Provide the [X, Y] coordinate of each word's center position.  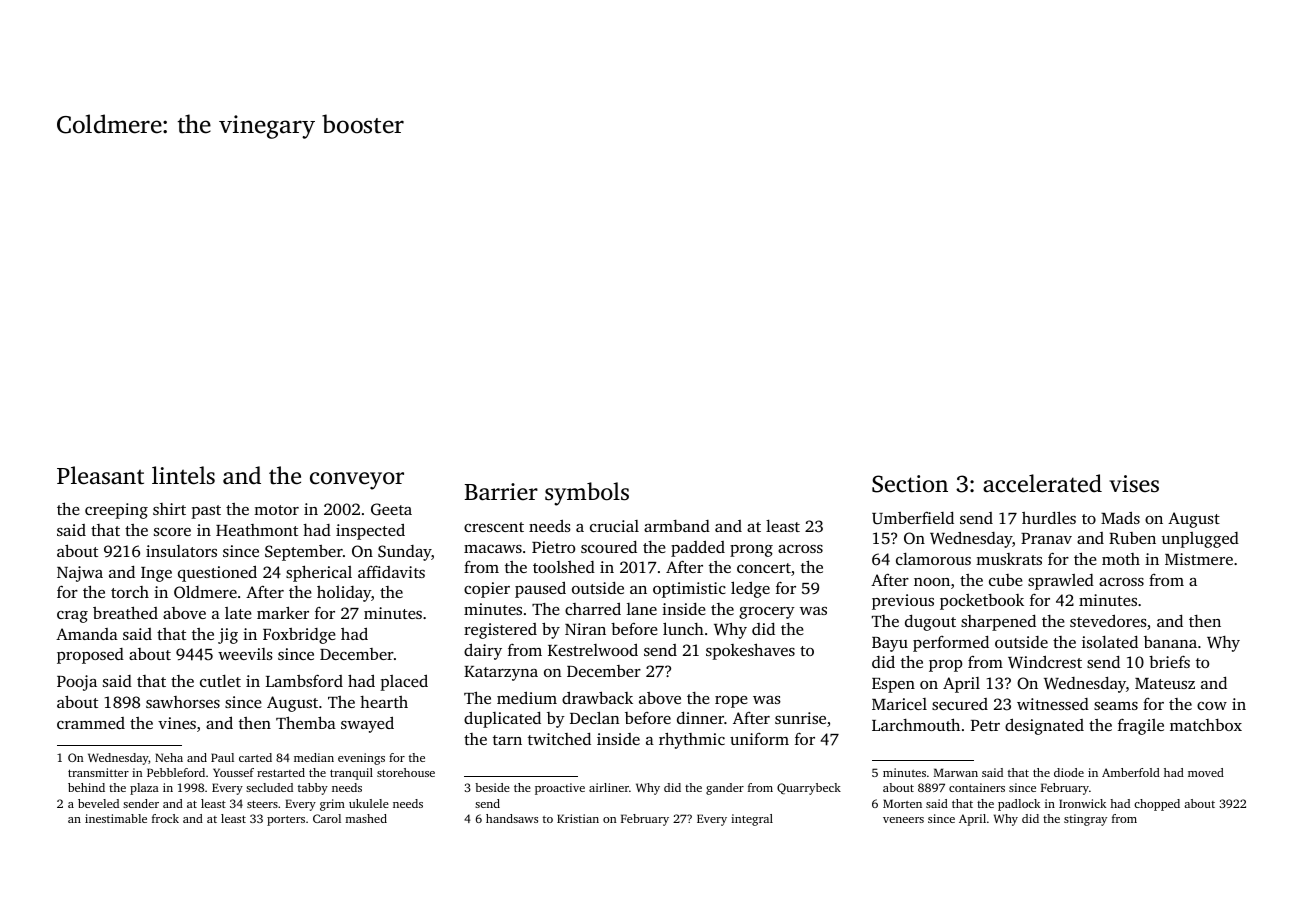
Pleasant [100, 475]
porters [286, 820]
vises [1134, 484]
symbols [587, 494]
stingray [1085, 820]
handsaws [512, 818]
